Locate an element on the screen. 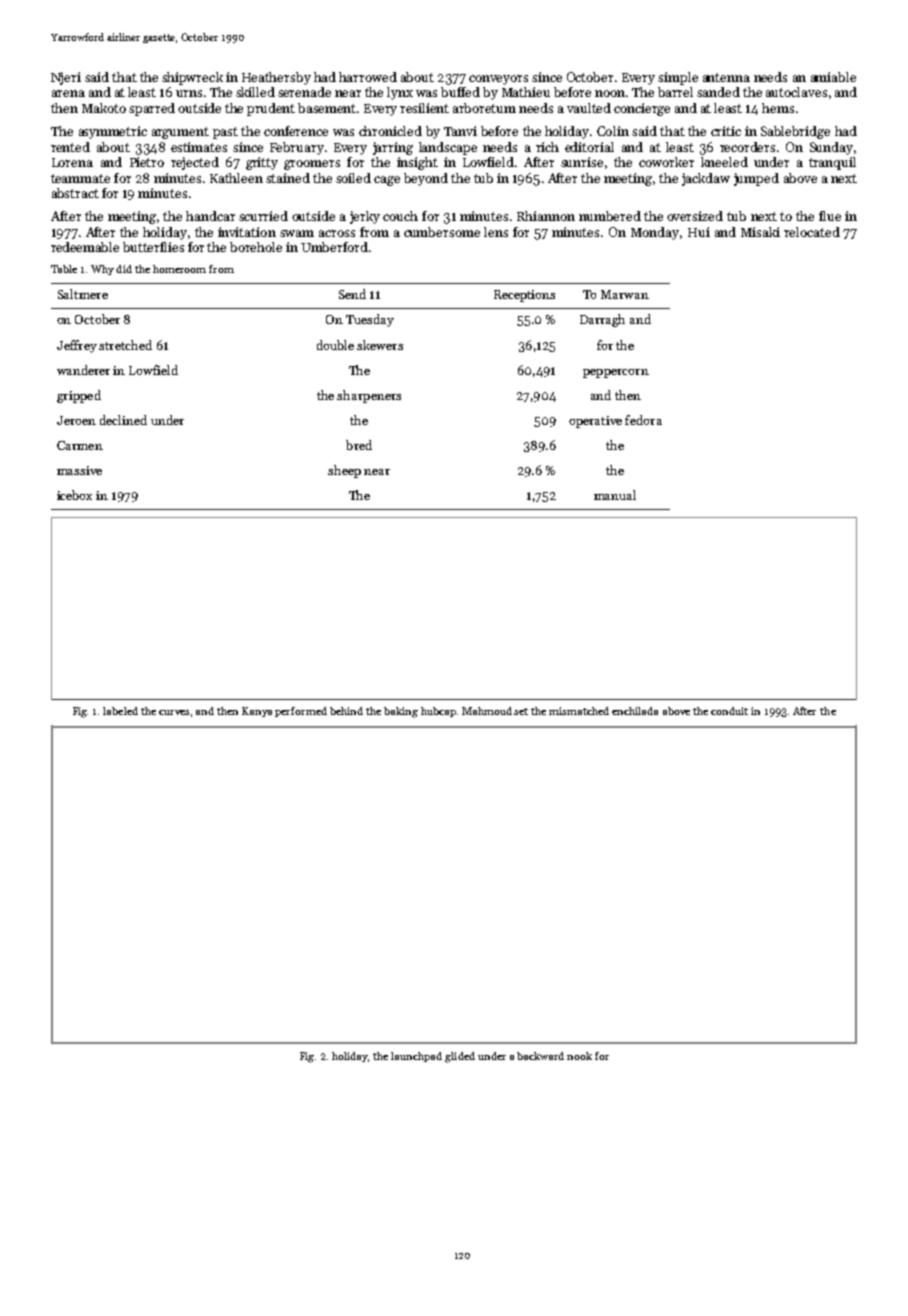  launchpad is located at coordinates (416, 1057).
